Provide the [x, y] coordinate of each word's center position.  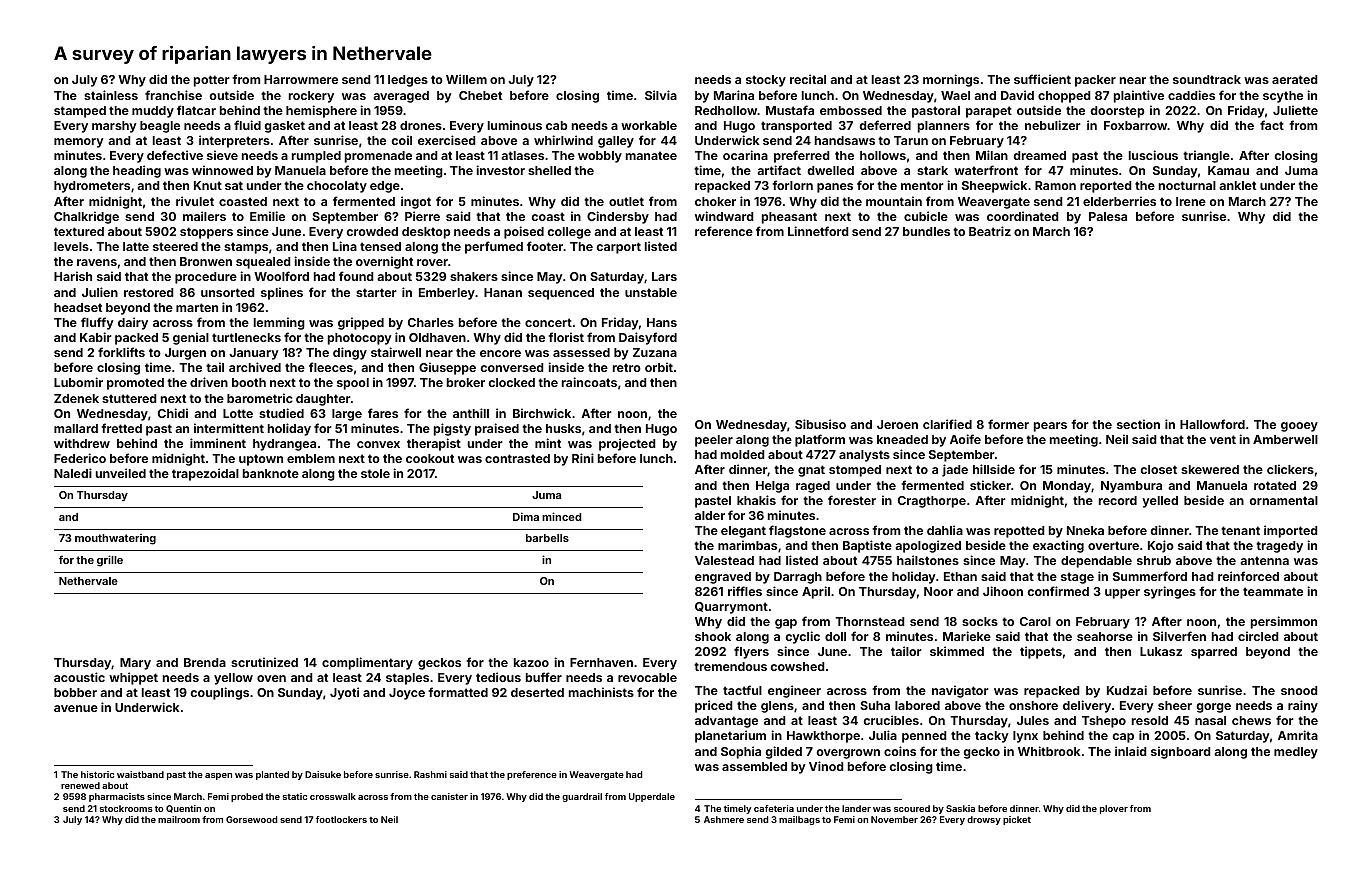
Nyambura [1131, 487]
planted [272, 775]
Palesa [1108, 216]
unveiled [121, 473]
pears [1050, 427]
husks [563, 428]
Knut [208, 185]
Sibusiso [820, 424]
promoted [135, 384]
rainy [1303, 706]
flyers [751, 652]
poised [524, 232]
